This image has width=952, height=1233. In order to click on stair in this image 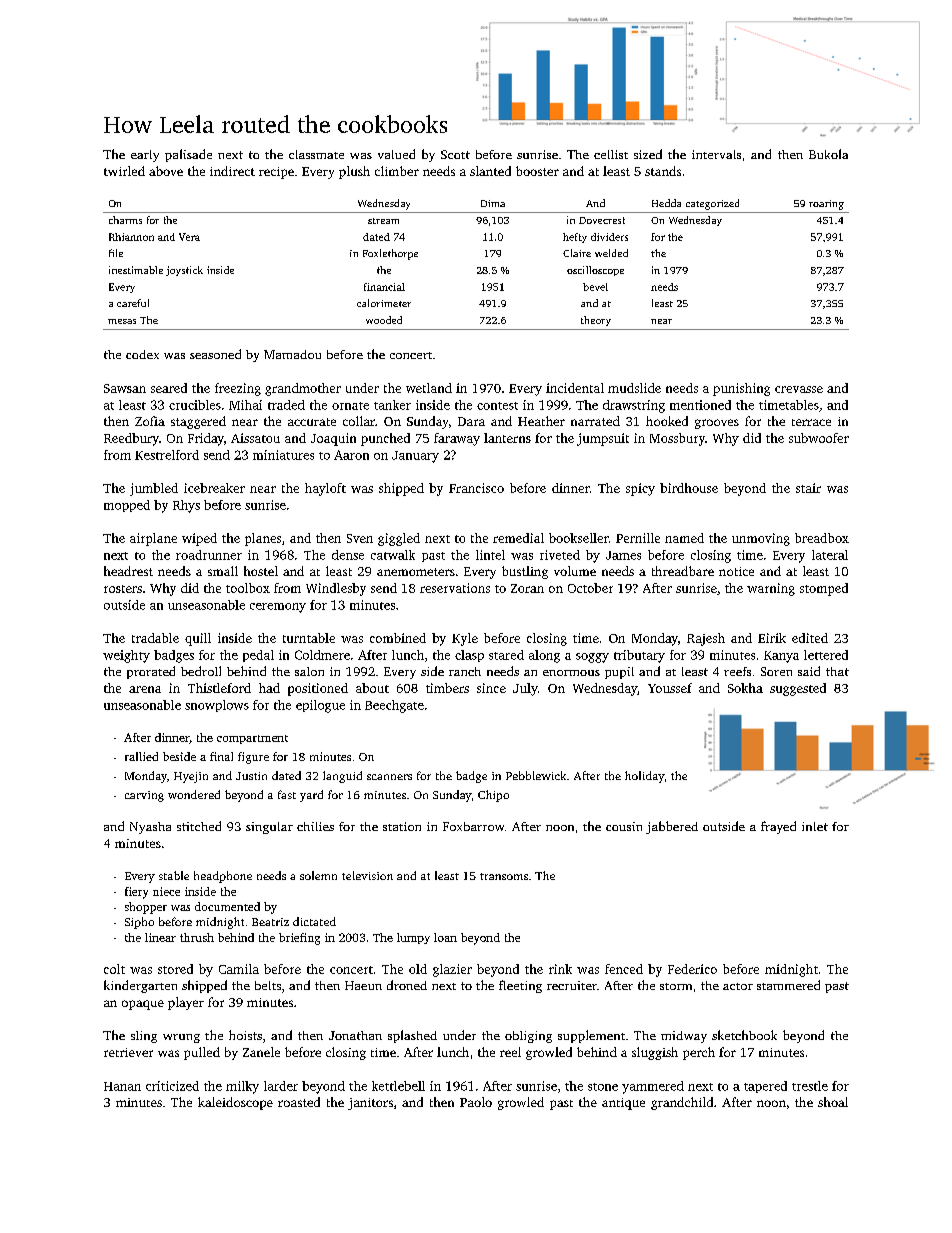, I will do `click(808, 488)`.
